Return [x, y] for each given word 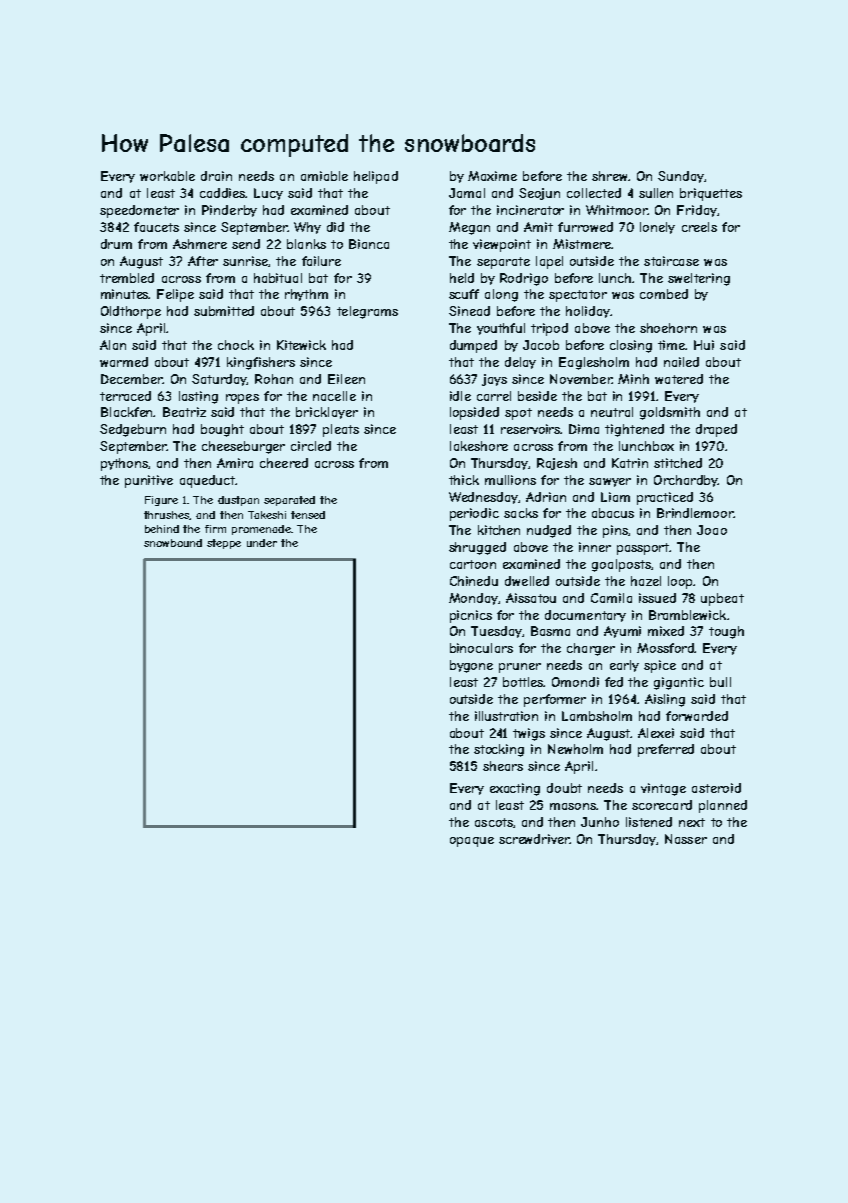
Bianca [369, 244]
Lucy [268, 194]
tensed [308, 515]
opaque [472, 842]
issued [657, 598]
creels [699, 227]
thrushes [166, 515]
